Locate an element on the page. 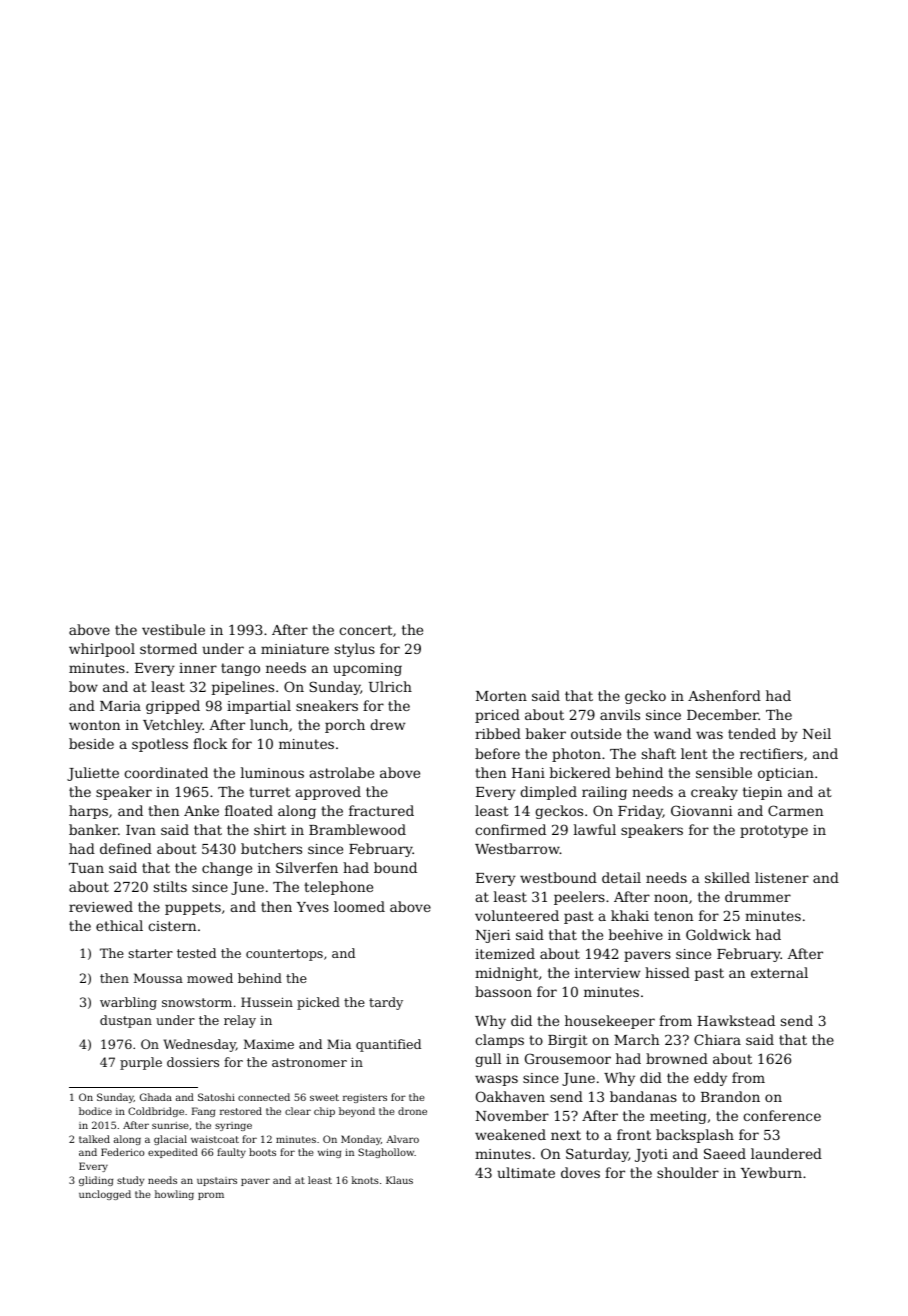  starter is located at coordinates (150, 953).
